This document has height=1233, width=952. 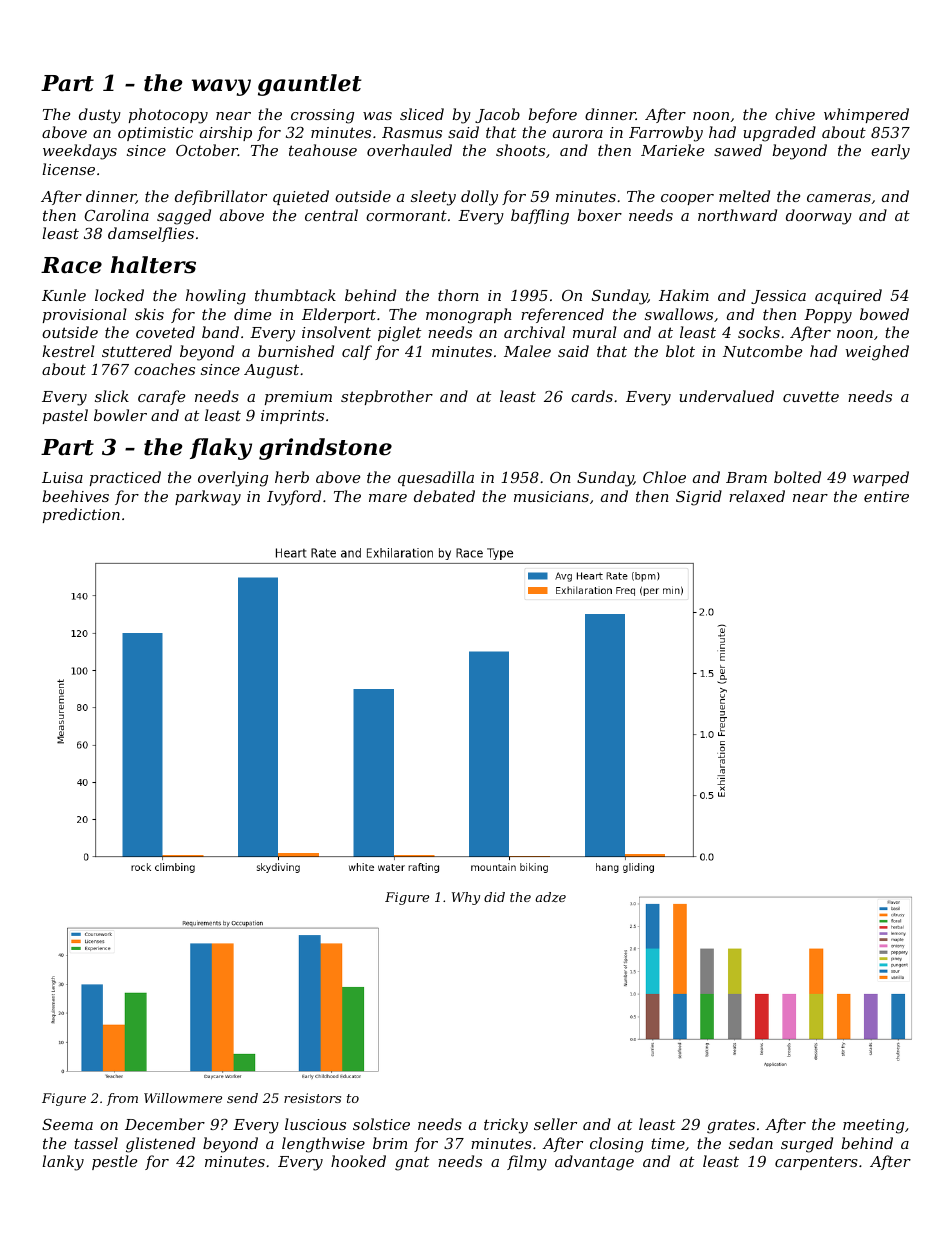 I want to click on grindstone, so click(x=325, y=449).
